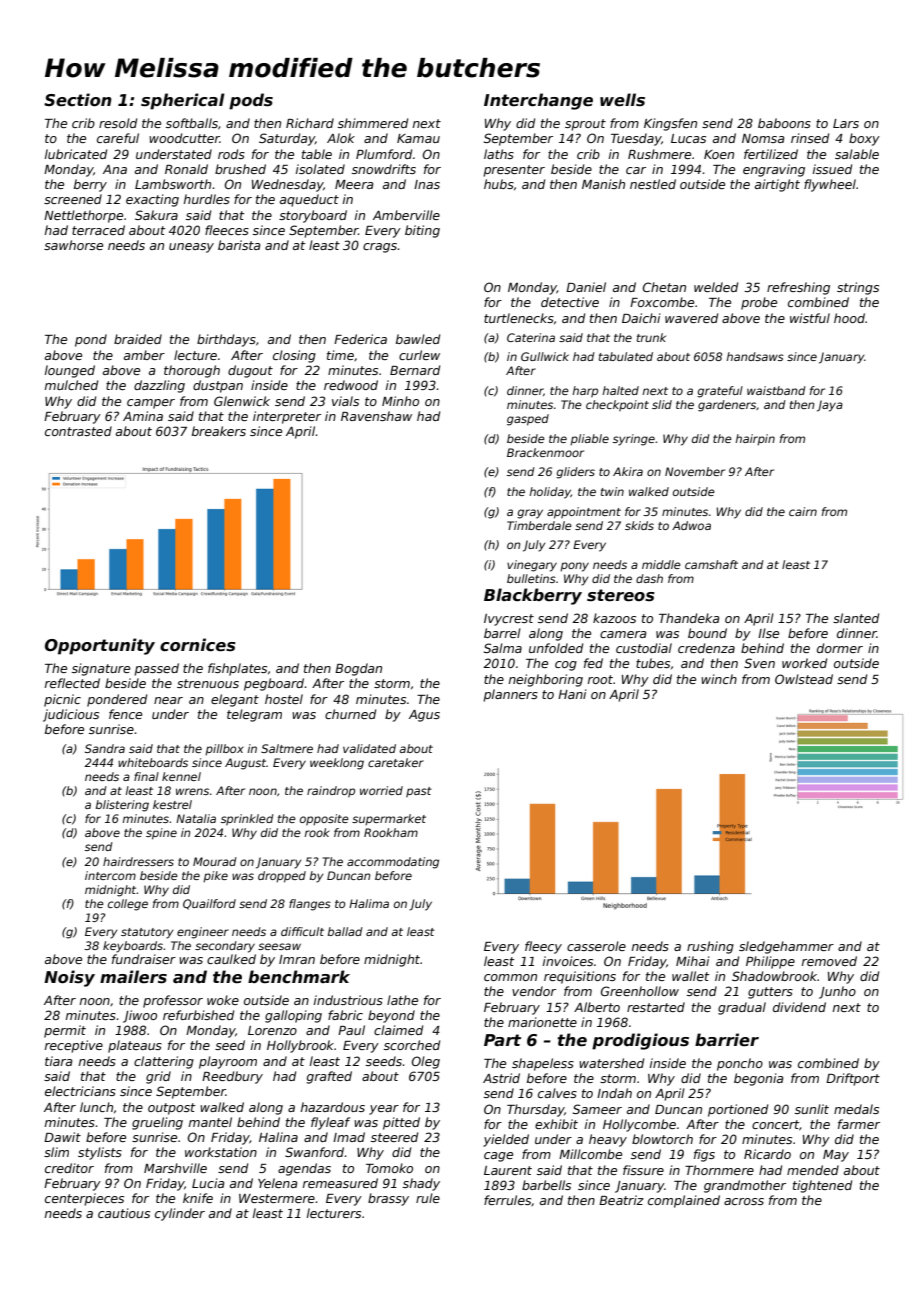 The height and width of the screenshot is (1314, 924). What do you see at coordinates (857, 154) in the screenshot?
I see `salable` at bounding box center [857, 154].
